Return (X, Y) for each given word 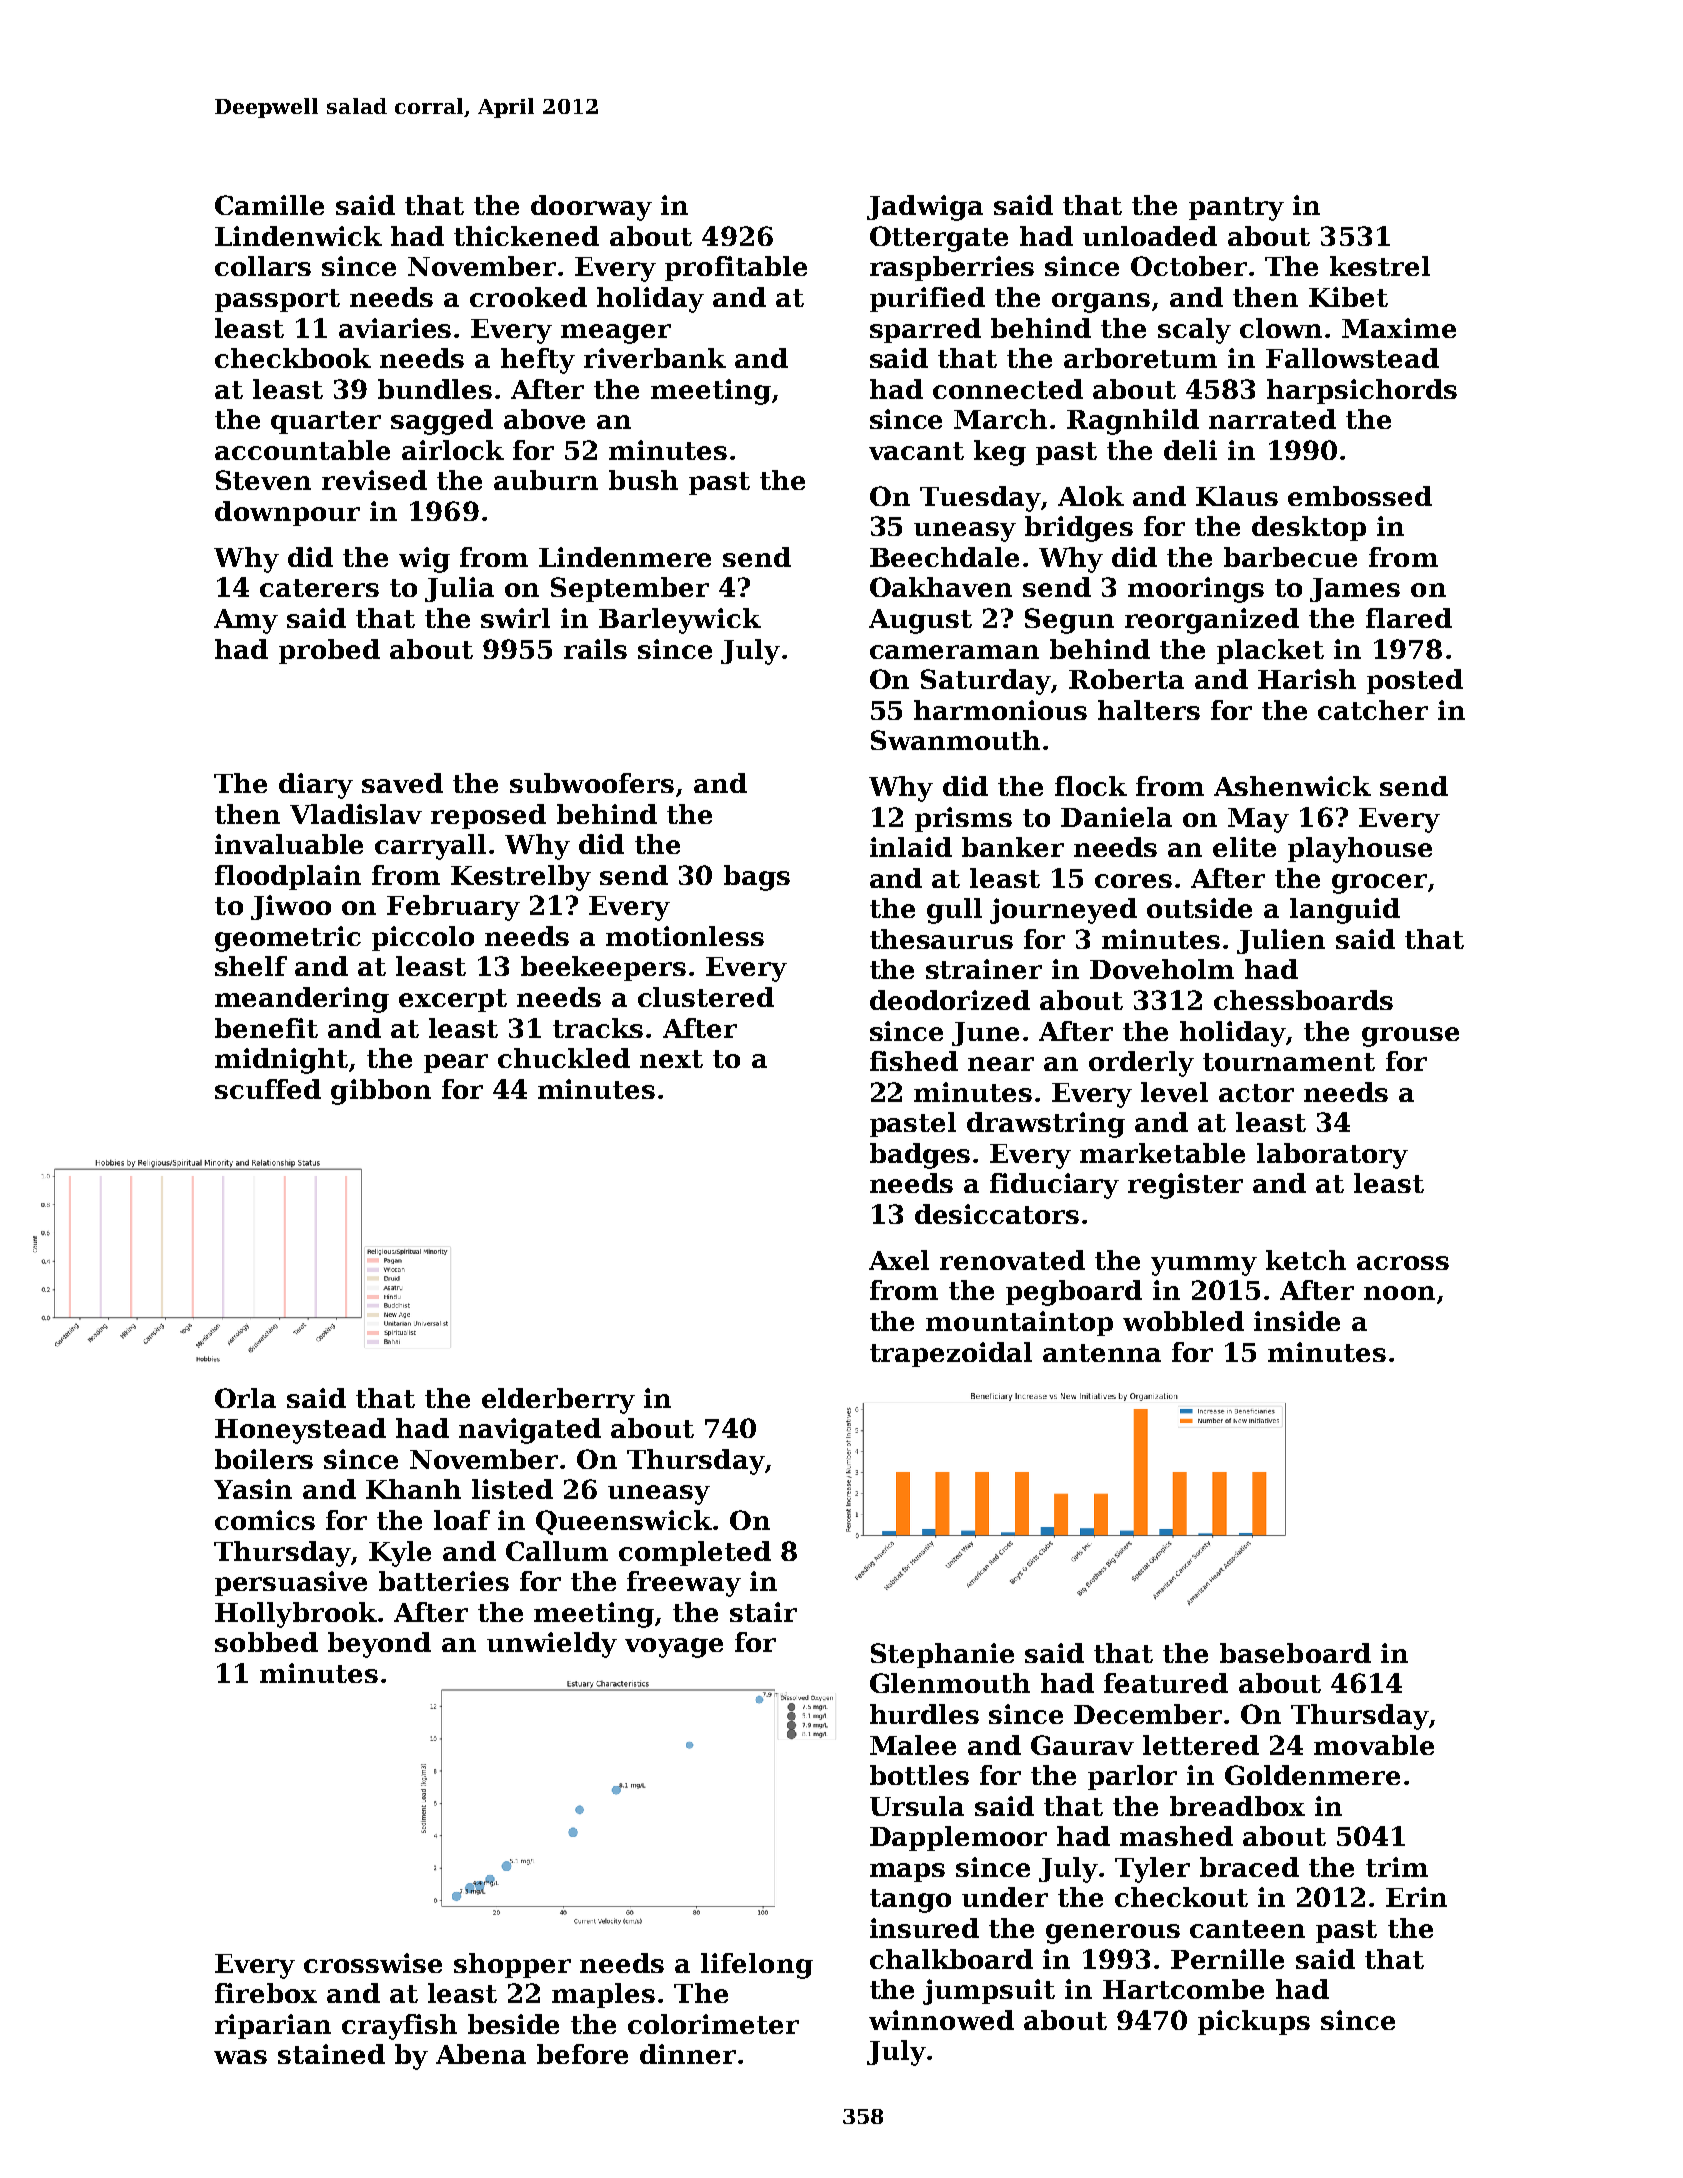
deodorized (950, 1000)
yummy (1204, 1266)
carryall (430, 847)
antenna (1102, 1353)
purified (927, 299)
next (671, 1059)
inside (1297, 1321)
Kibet (1348, 297)
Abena (481, 2054)
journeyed (1063, 911)
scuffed (268, 1089)
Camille (269, 205)
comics (265, 1520)
